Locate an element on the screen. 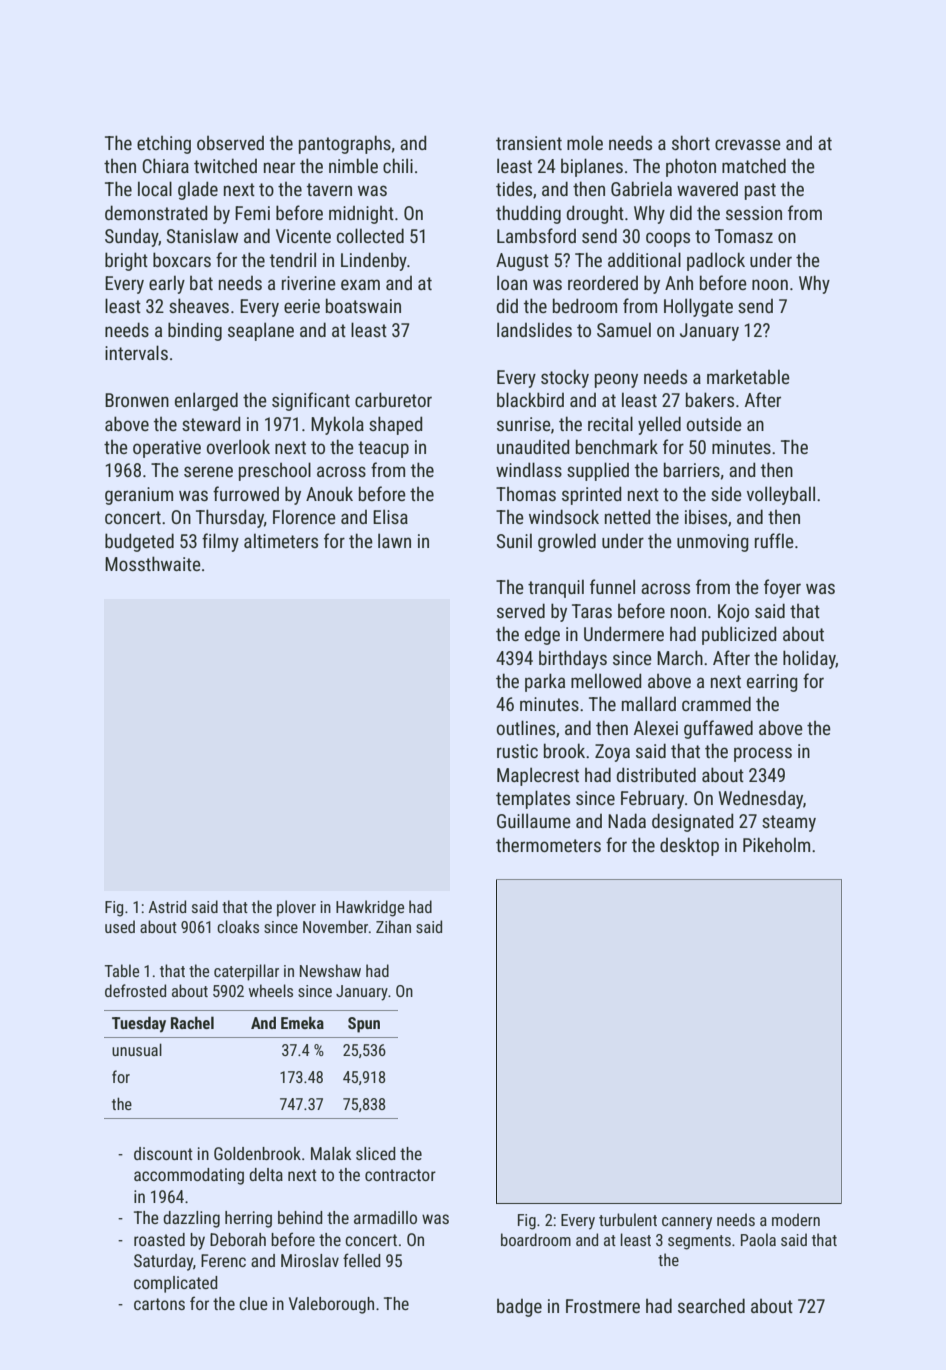  etching is located at coordinates (164, 145).
